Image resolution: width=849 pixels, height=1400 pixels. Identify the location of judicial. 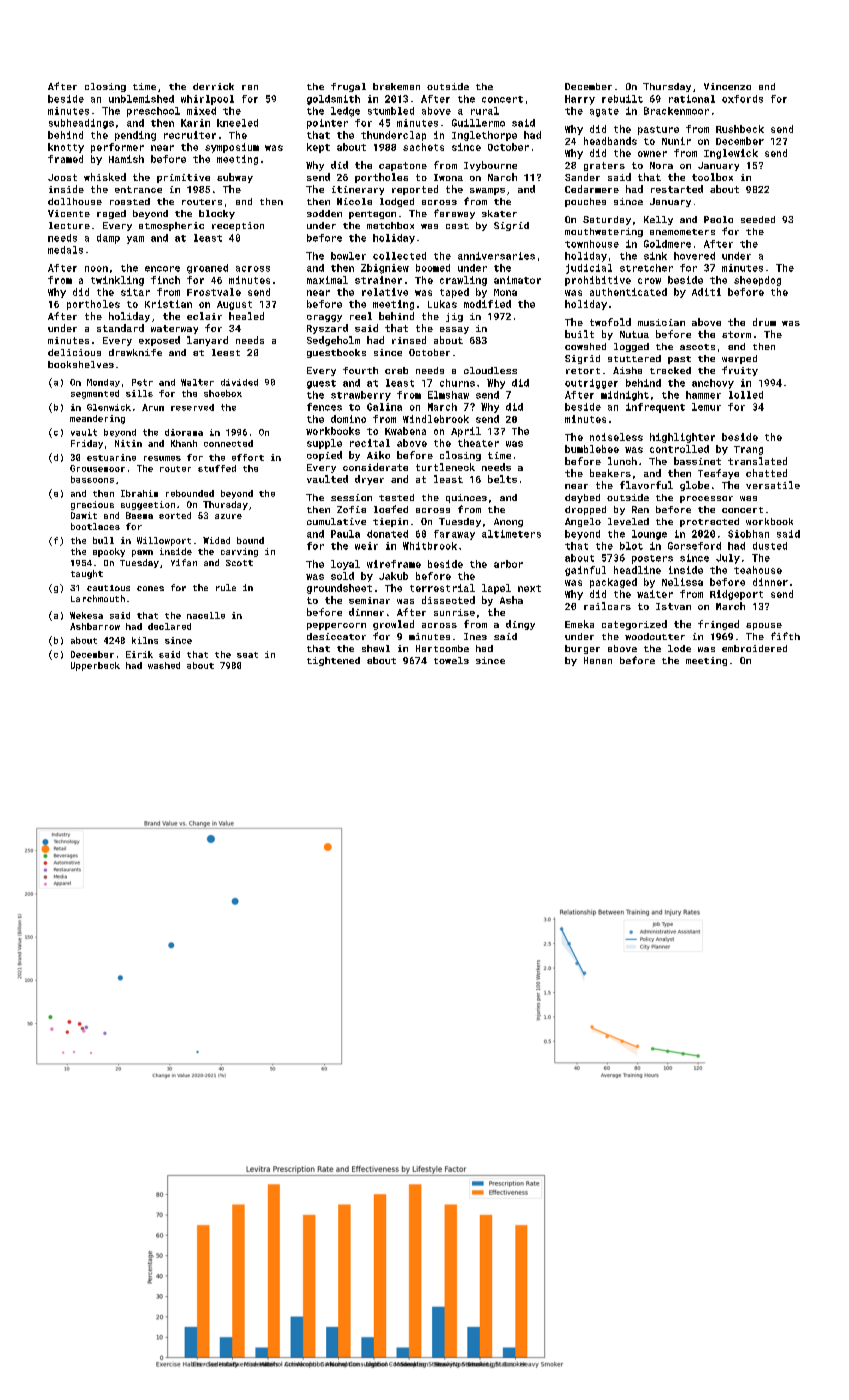
(589, 269).
